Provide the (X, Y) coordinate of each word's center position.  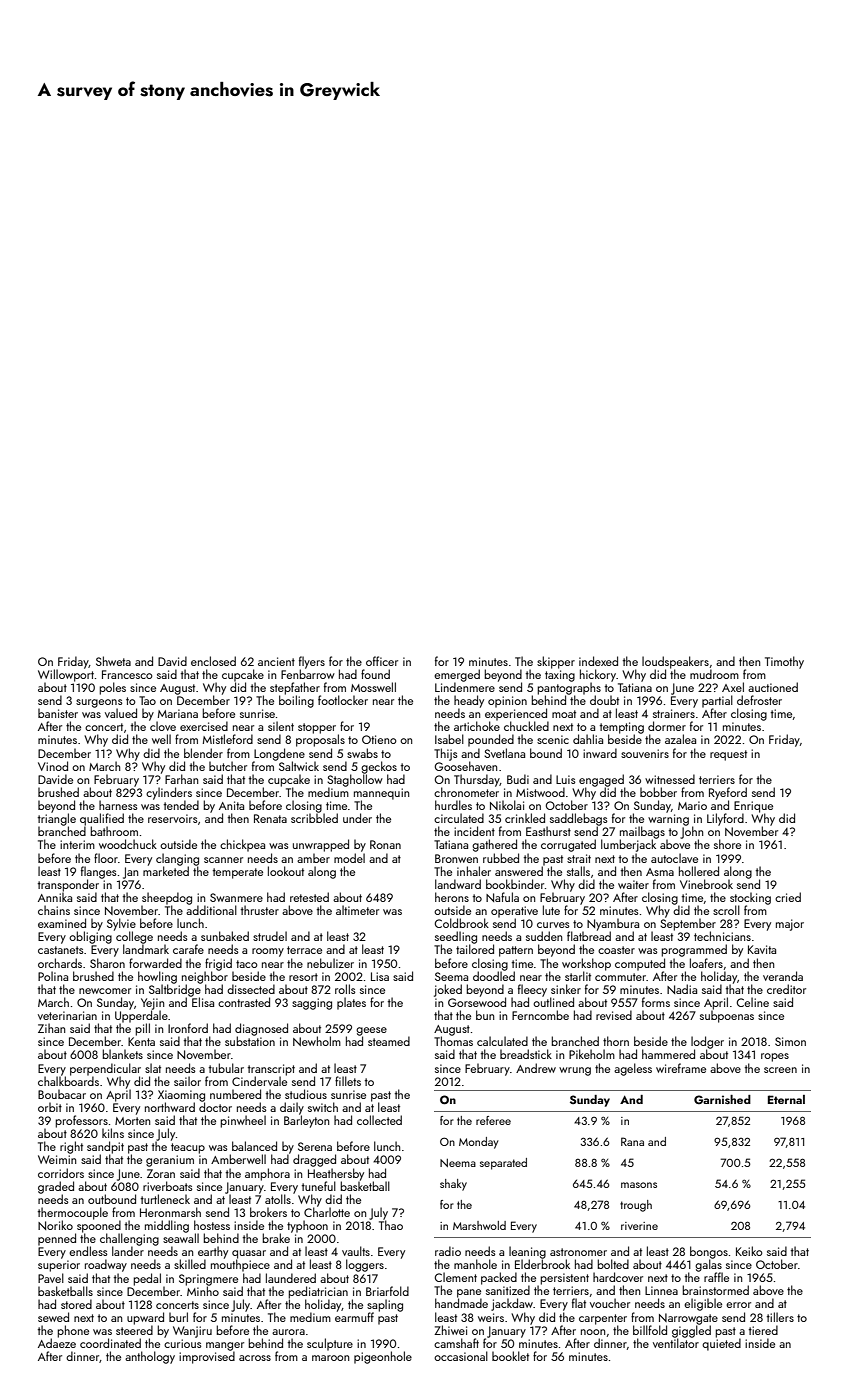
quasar (249, 1254)
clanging (177, 859)
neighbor (205, 977)
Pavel (51, 1278)
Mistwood (540, 792)
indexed (598, 661)
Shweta (113, 661)
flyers (312, 662)
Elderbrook (542, 1264)
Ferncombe (540, 1015)
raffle (716, 1277)
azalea (680, 739)
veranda (783, 976)
